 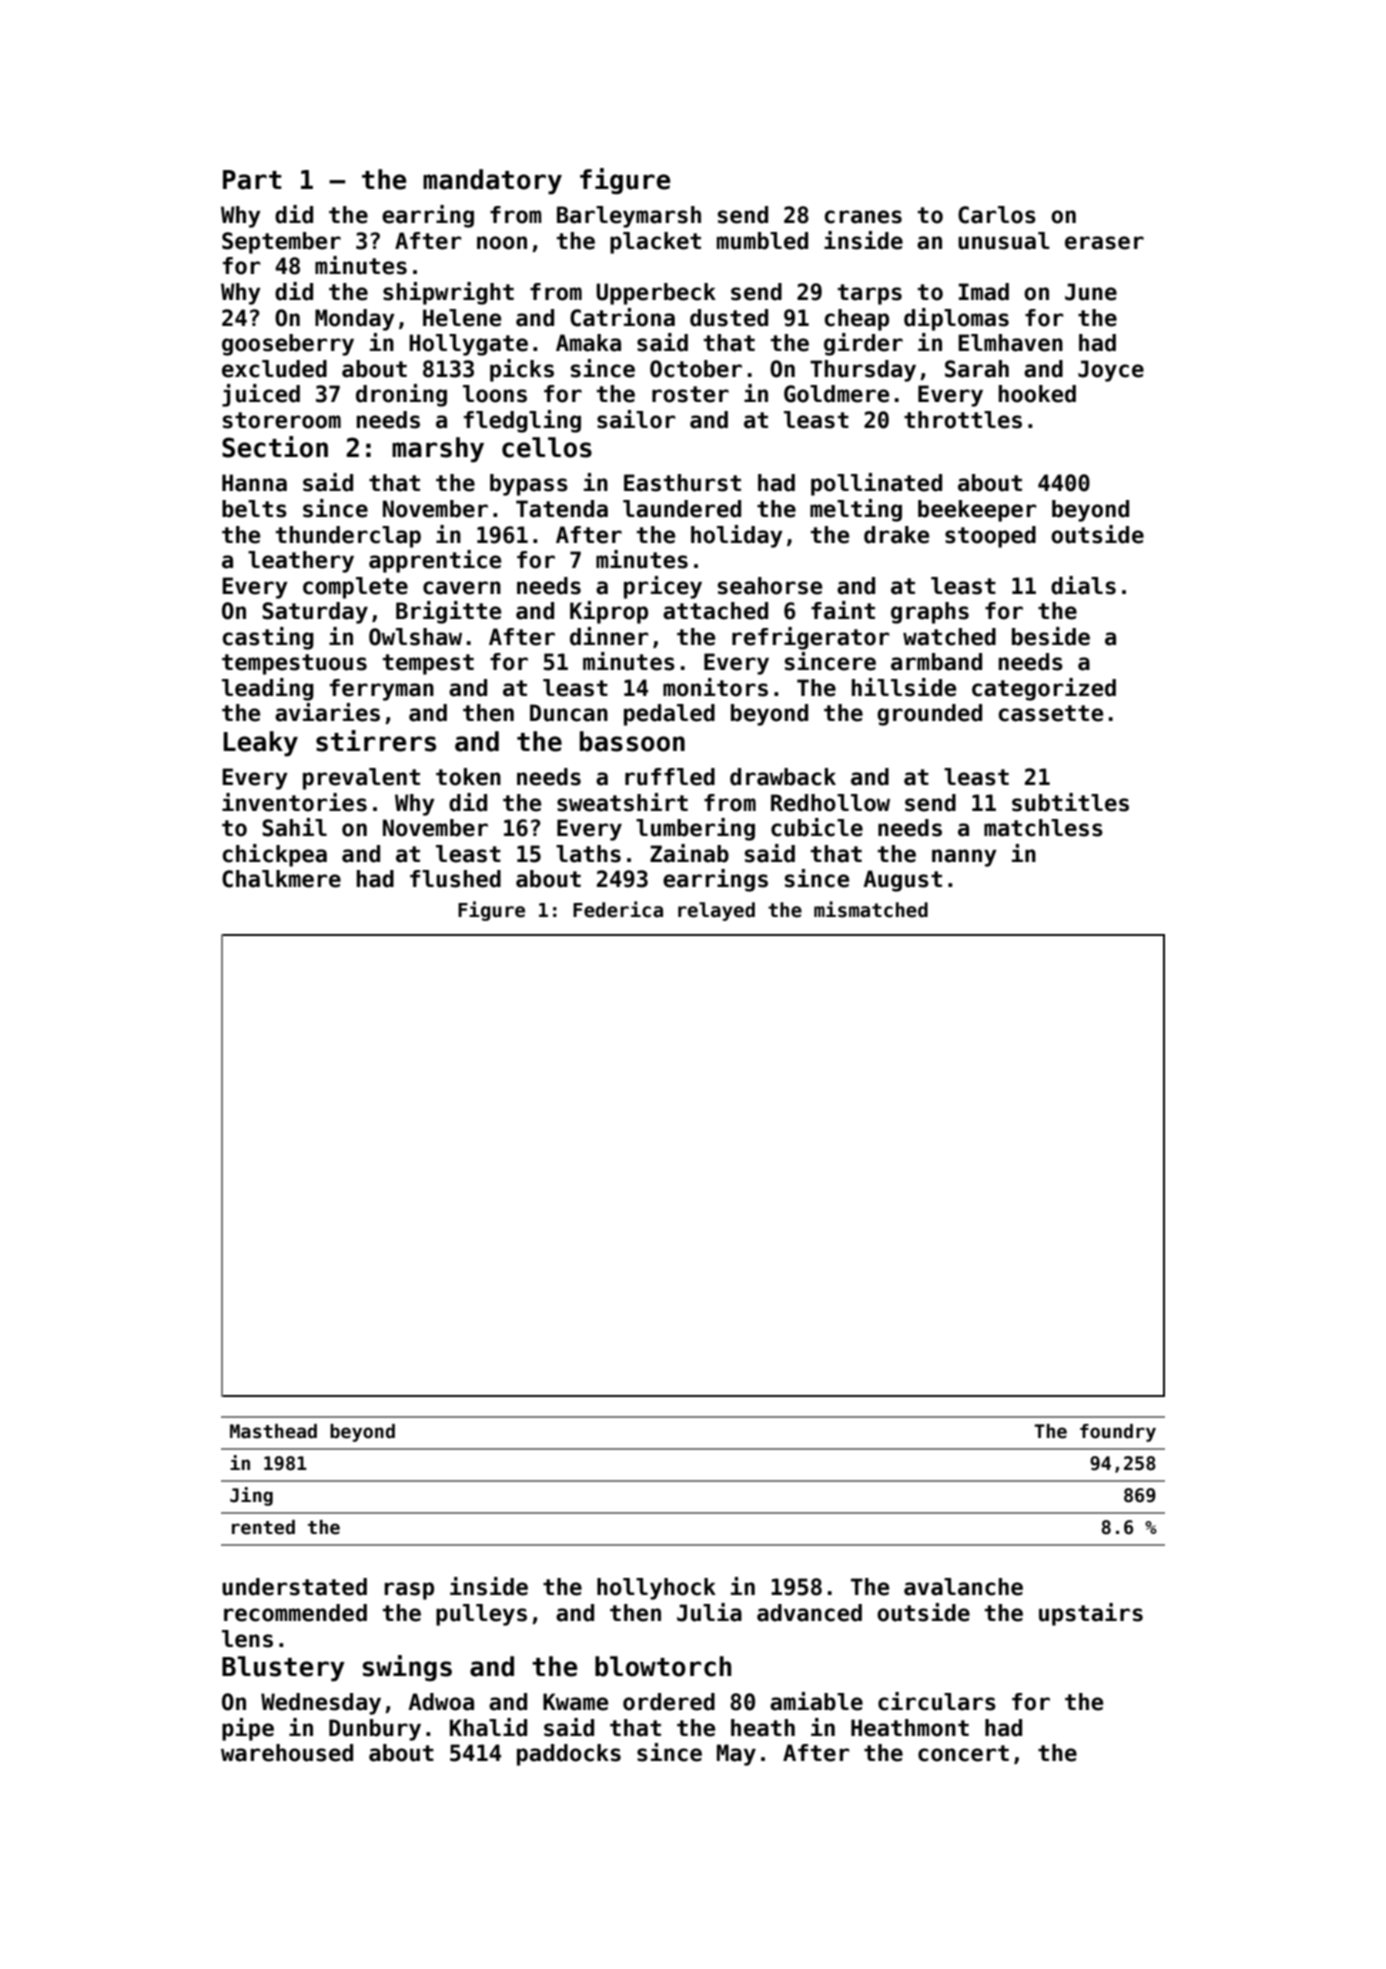 I want to click on unusual, so click(x=1004, y=241).
